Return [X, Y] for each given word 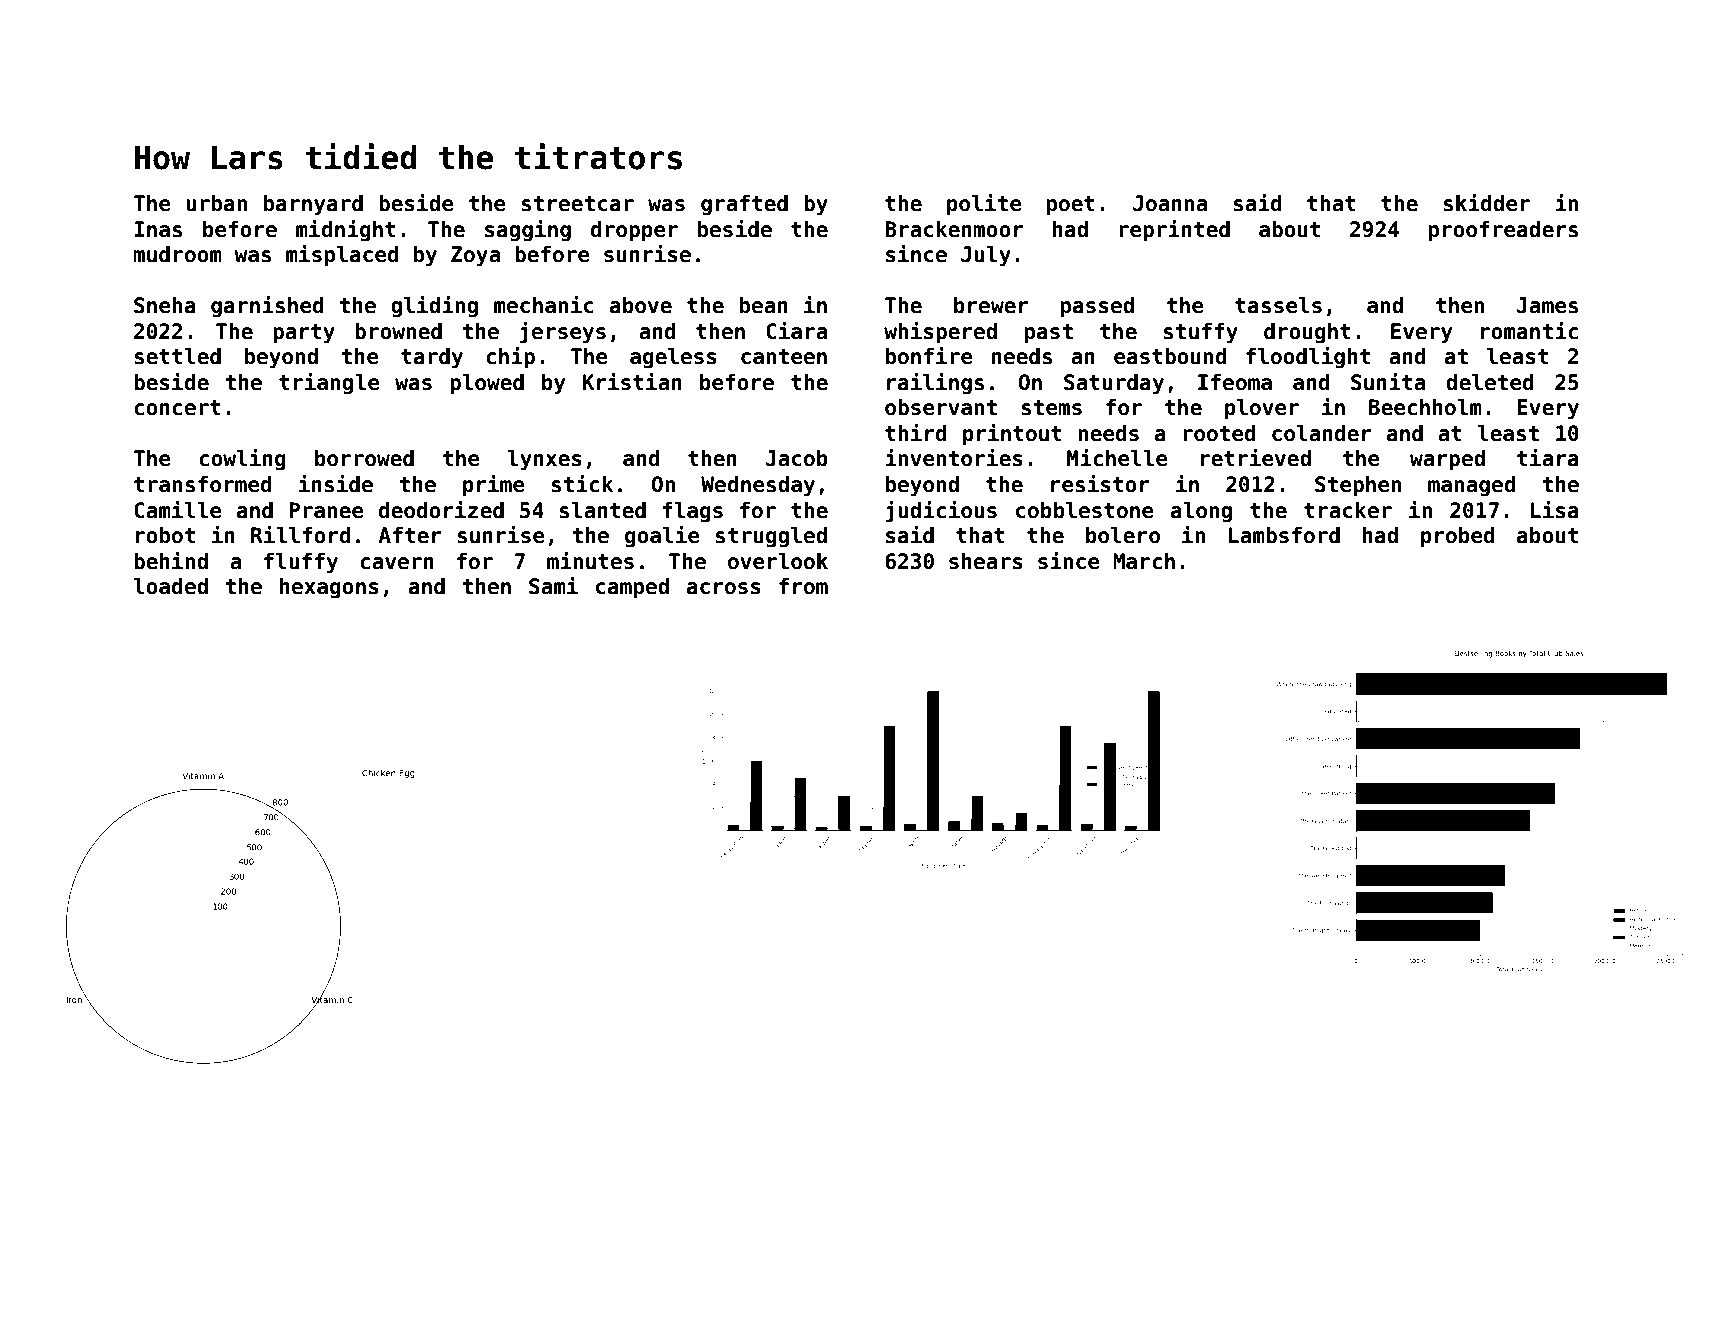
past [1049, 334]
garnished [267, 307]
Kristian [632, 382]
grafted [744, 205]
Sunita [1388, 382]
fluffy [301, 563]
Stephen [1358, 486]
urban [216, 203]
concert [177, 408]
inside [336, 484]
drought [1307, 333]
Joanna [1170, 203]
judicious [941, 512]
